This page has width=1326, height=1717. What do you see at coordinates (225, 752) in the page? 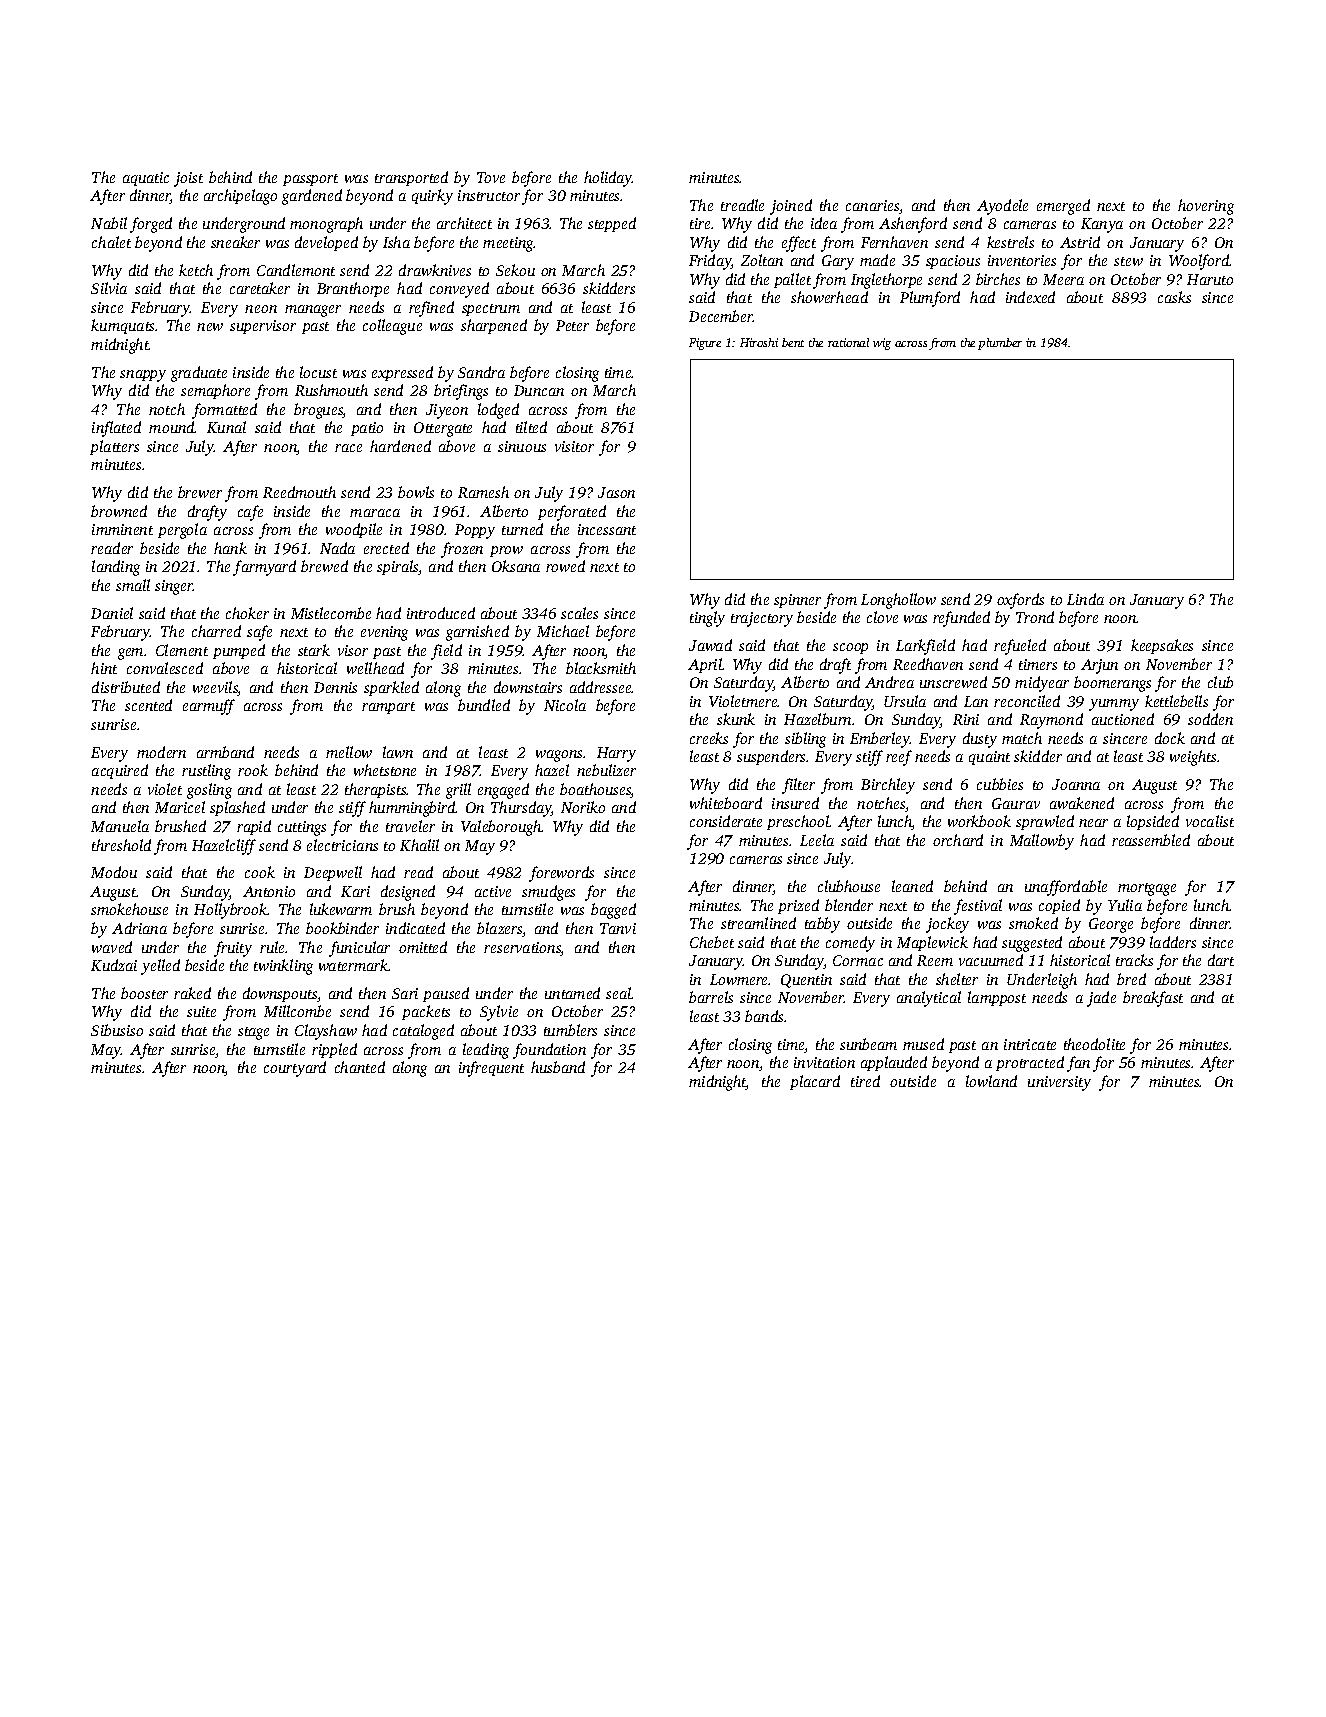
I see `armband` at bounding box center [225, 752].
